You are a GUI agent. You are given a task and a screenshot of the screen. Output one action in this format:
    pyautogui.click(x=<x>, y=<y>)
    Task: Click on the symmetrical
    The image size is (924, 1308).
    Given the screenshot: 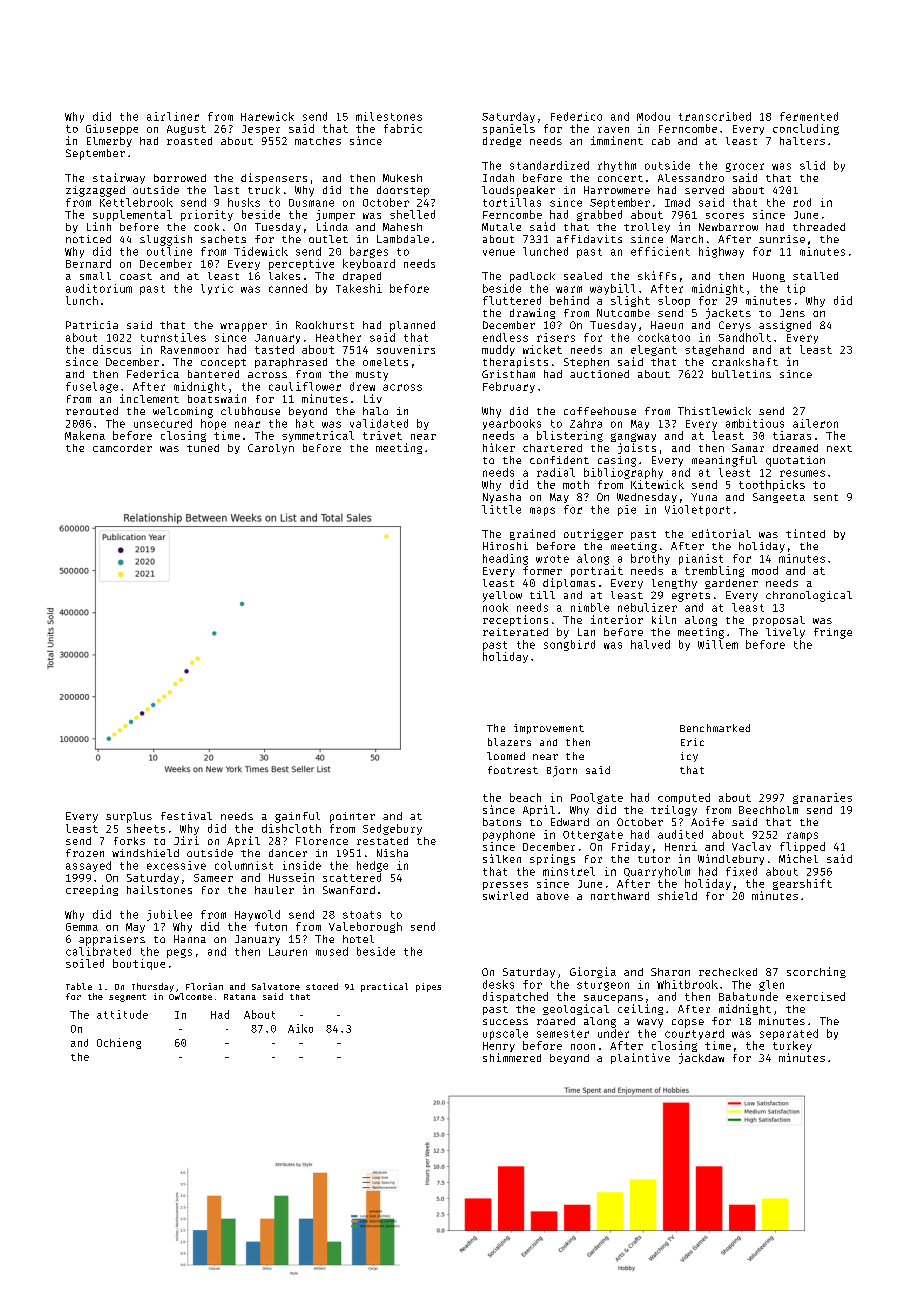 What is the action you would take?
    pyautogui.click(x=318, y=436)
